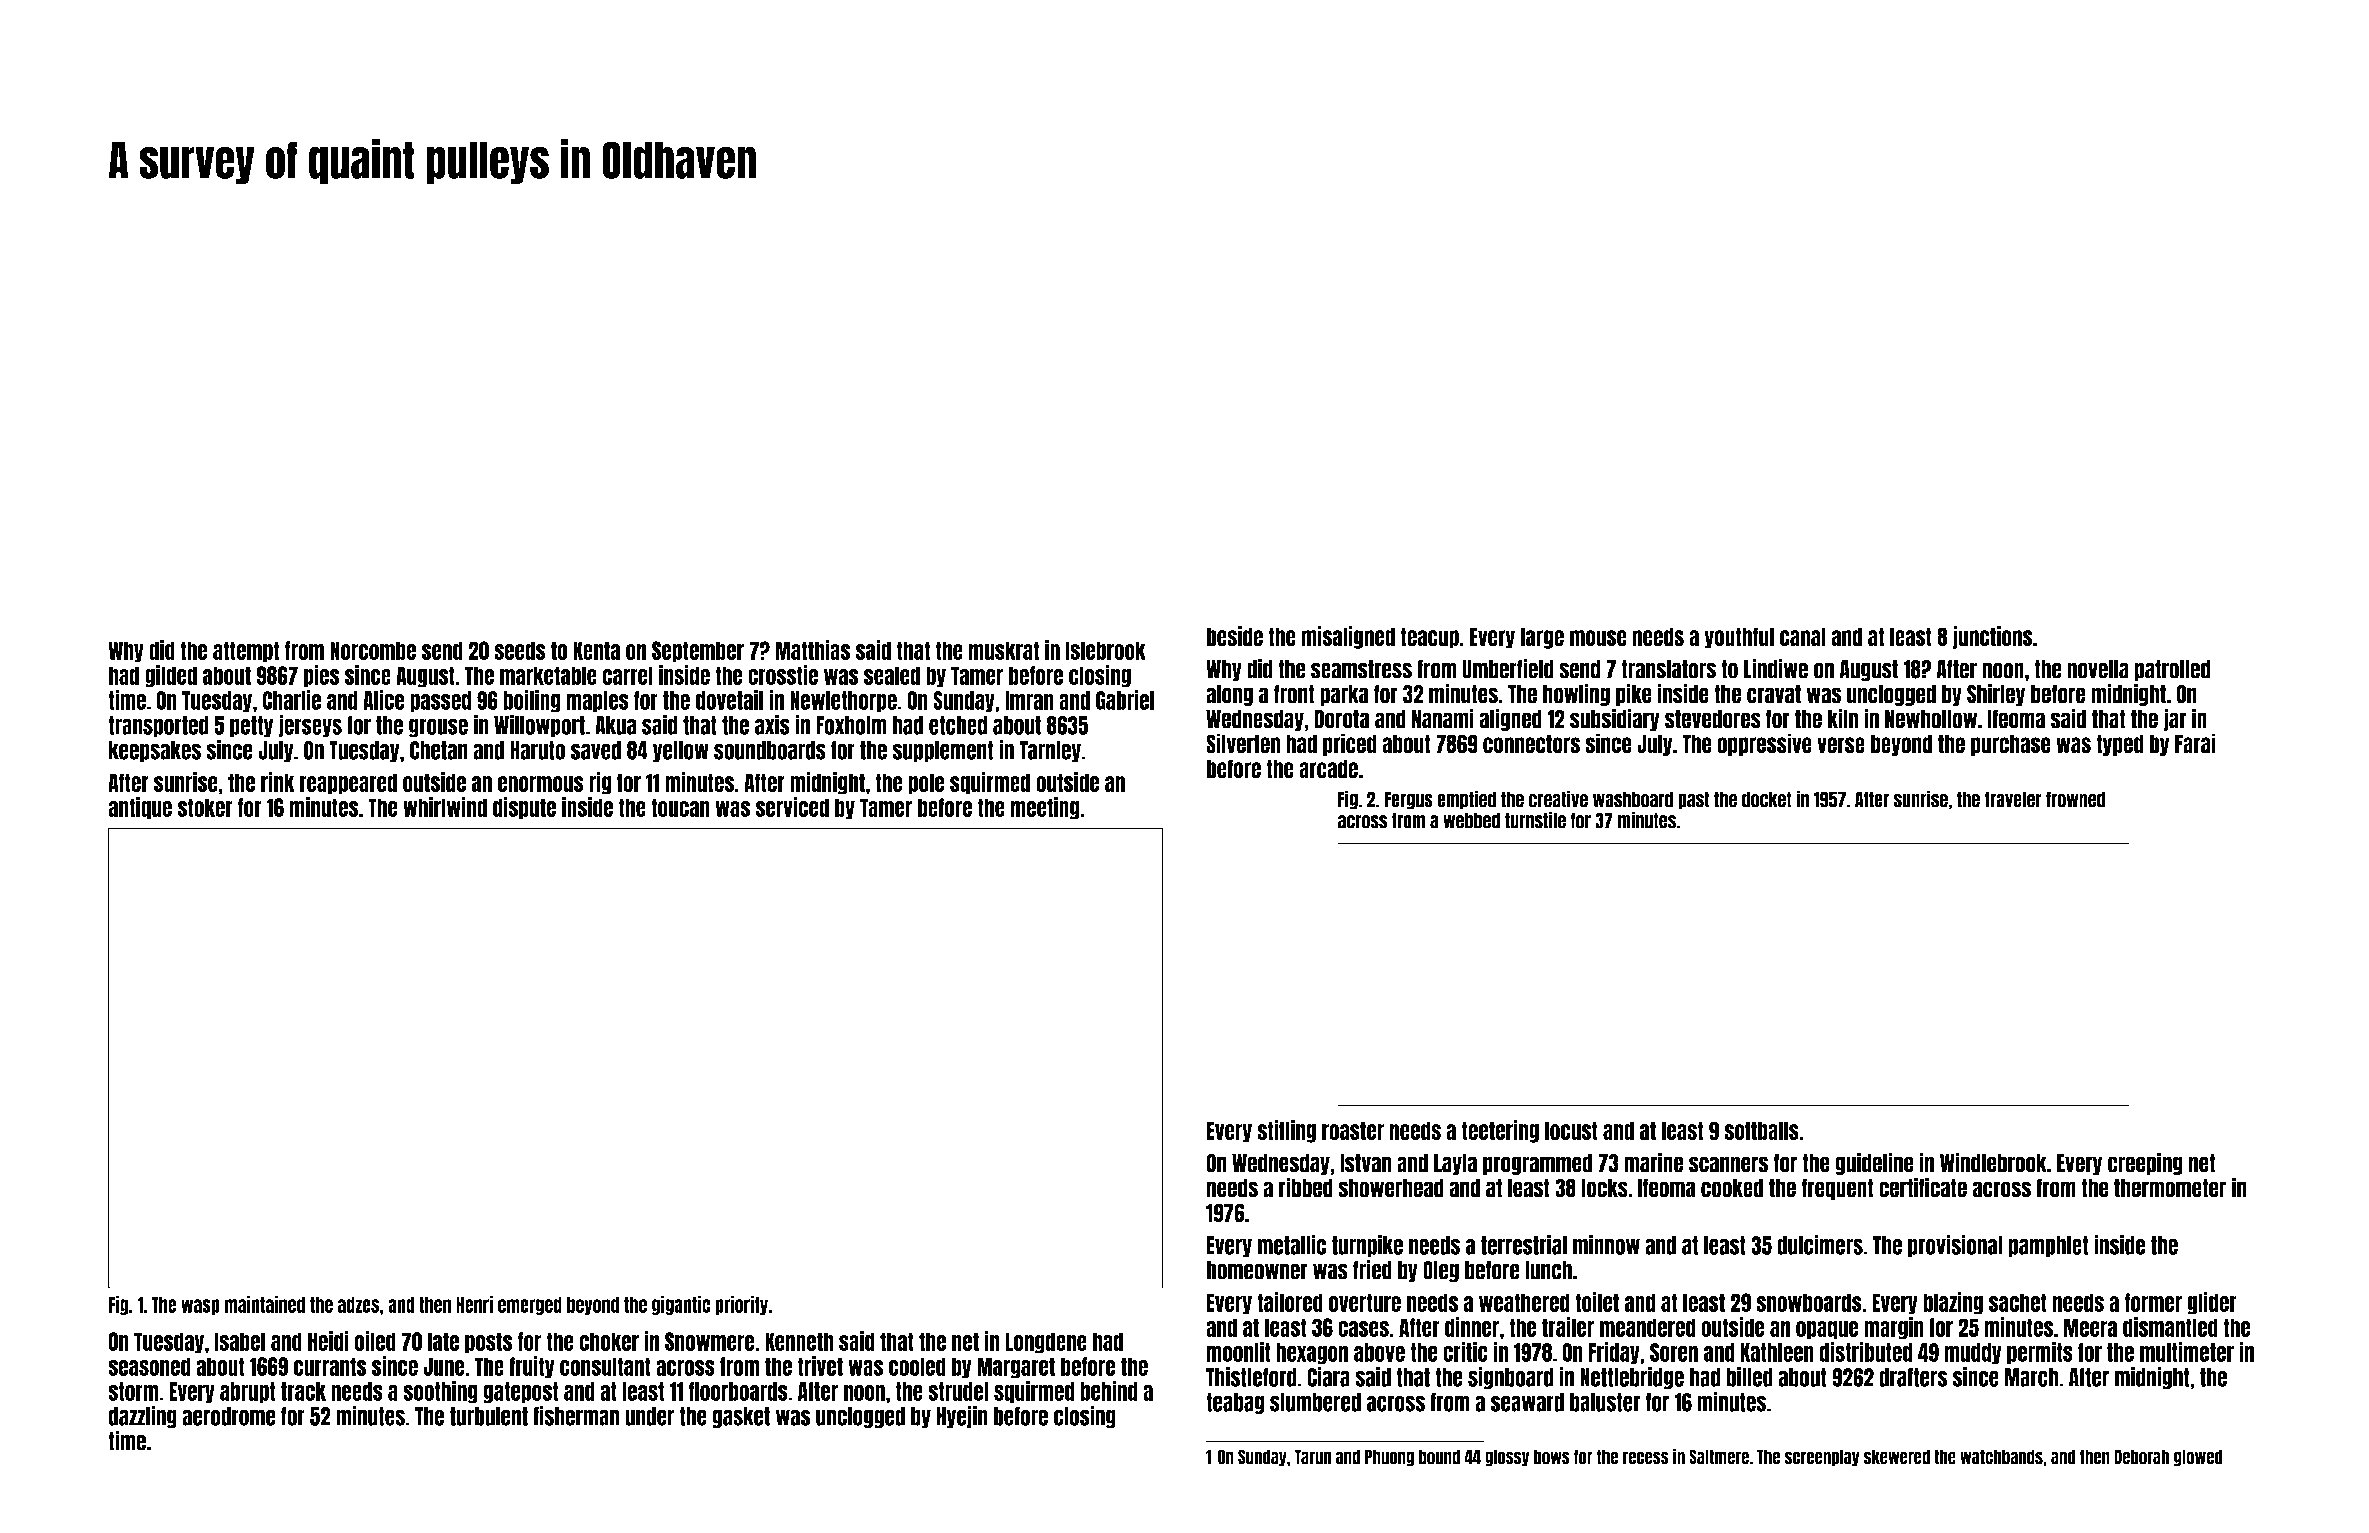 The height and width of the screenshot is (1533, 2369). I want to click on webbed, so click(1471, 821).
